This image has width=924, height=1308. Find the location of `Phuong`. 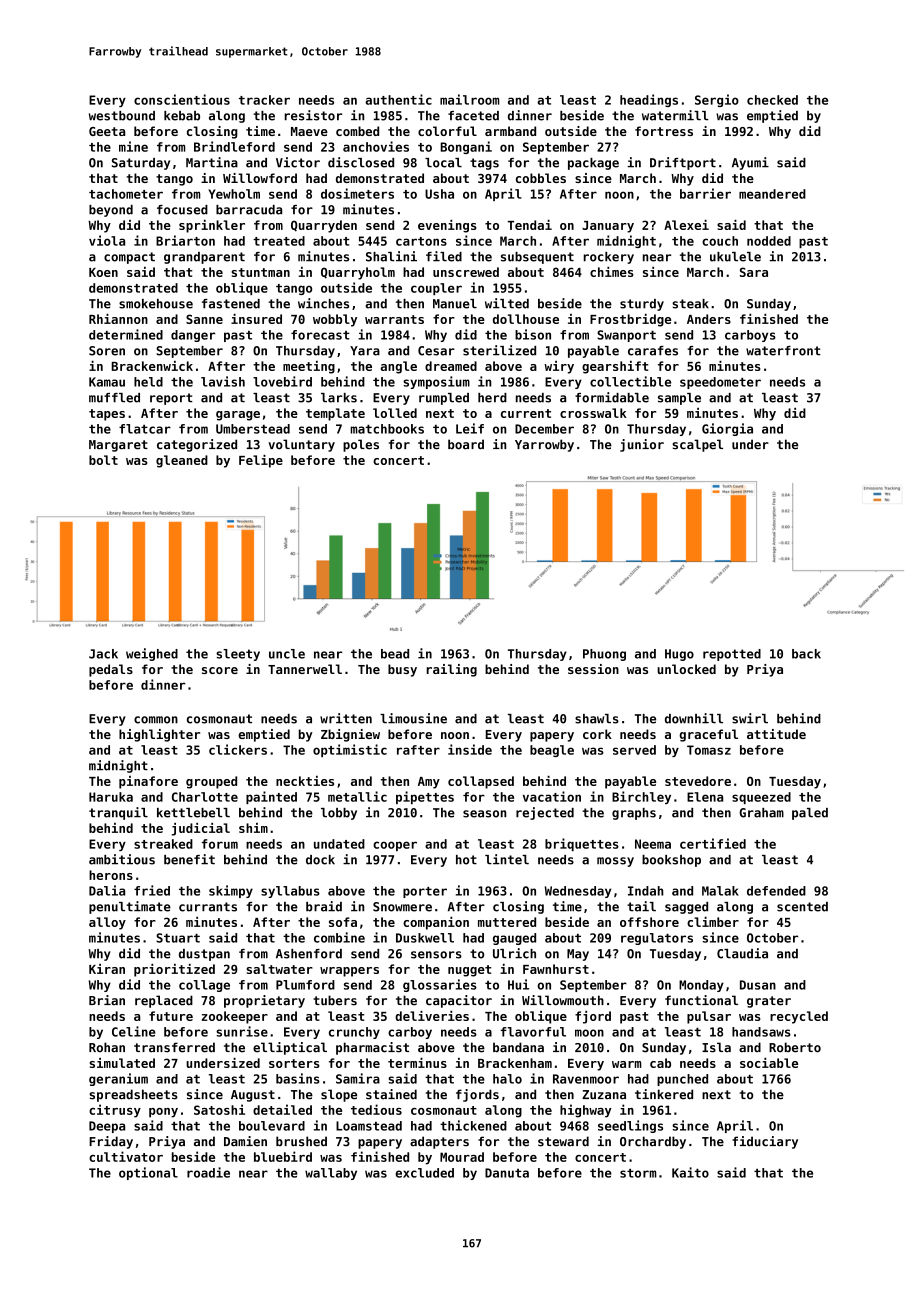

Phuong is located at coordinates (604, 655).
